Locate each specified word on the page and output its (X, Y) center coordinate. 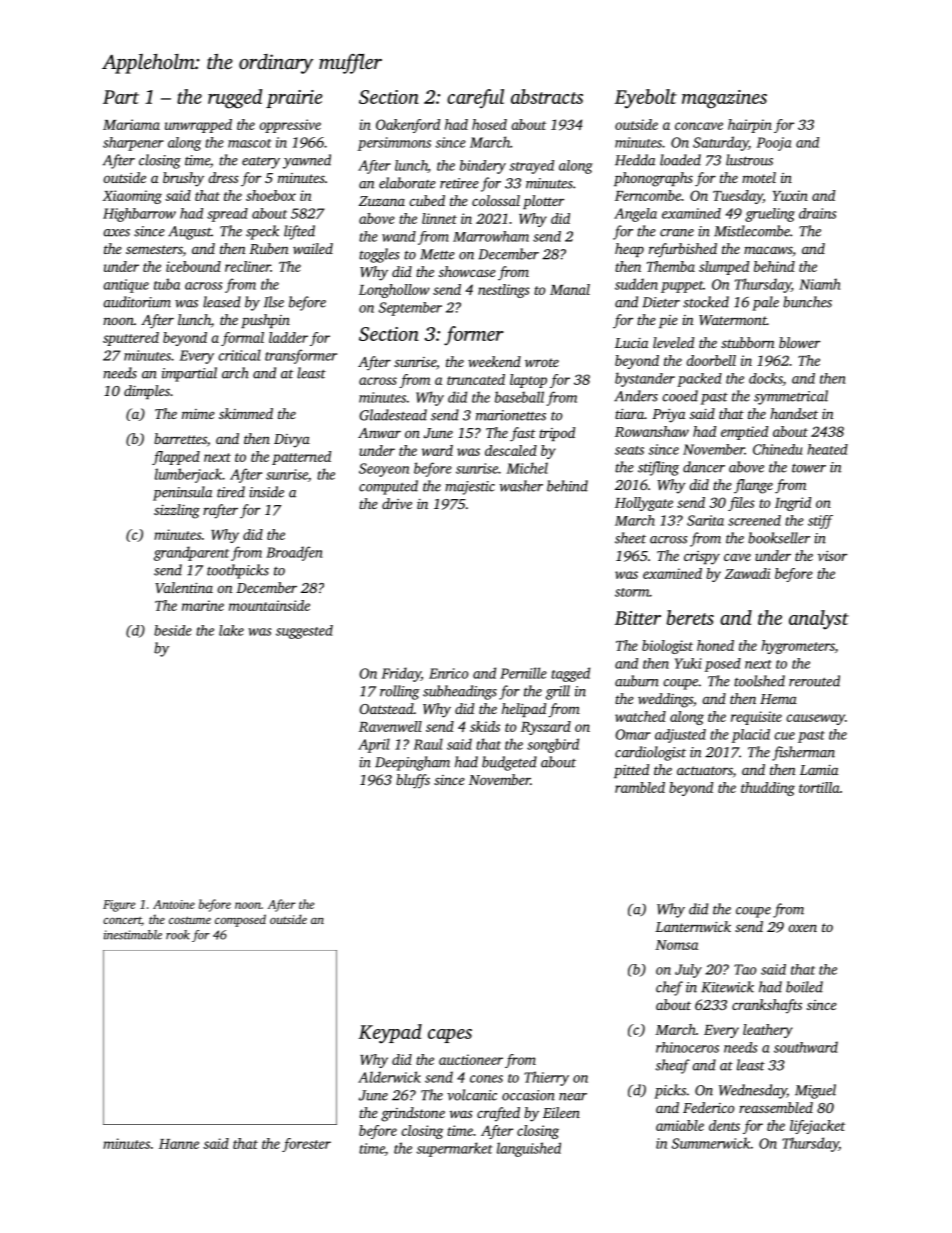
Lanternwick (693, 926)
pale (765, 303)
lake (231, 630)
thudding (768, 789)
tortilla (819, 787)
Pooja (773, 144)
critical (240, 355)
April (374, 745)
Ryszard (546, 728)
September (410, 309)
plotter (543, 202)
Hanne (179, 1144)
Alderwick (389, 1077)
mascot (249, 143)
